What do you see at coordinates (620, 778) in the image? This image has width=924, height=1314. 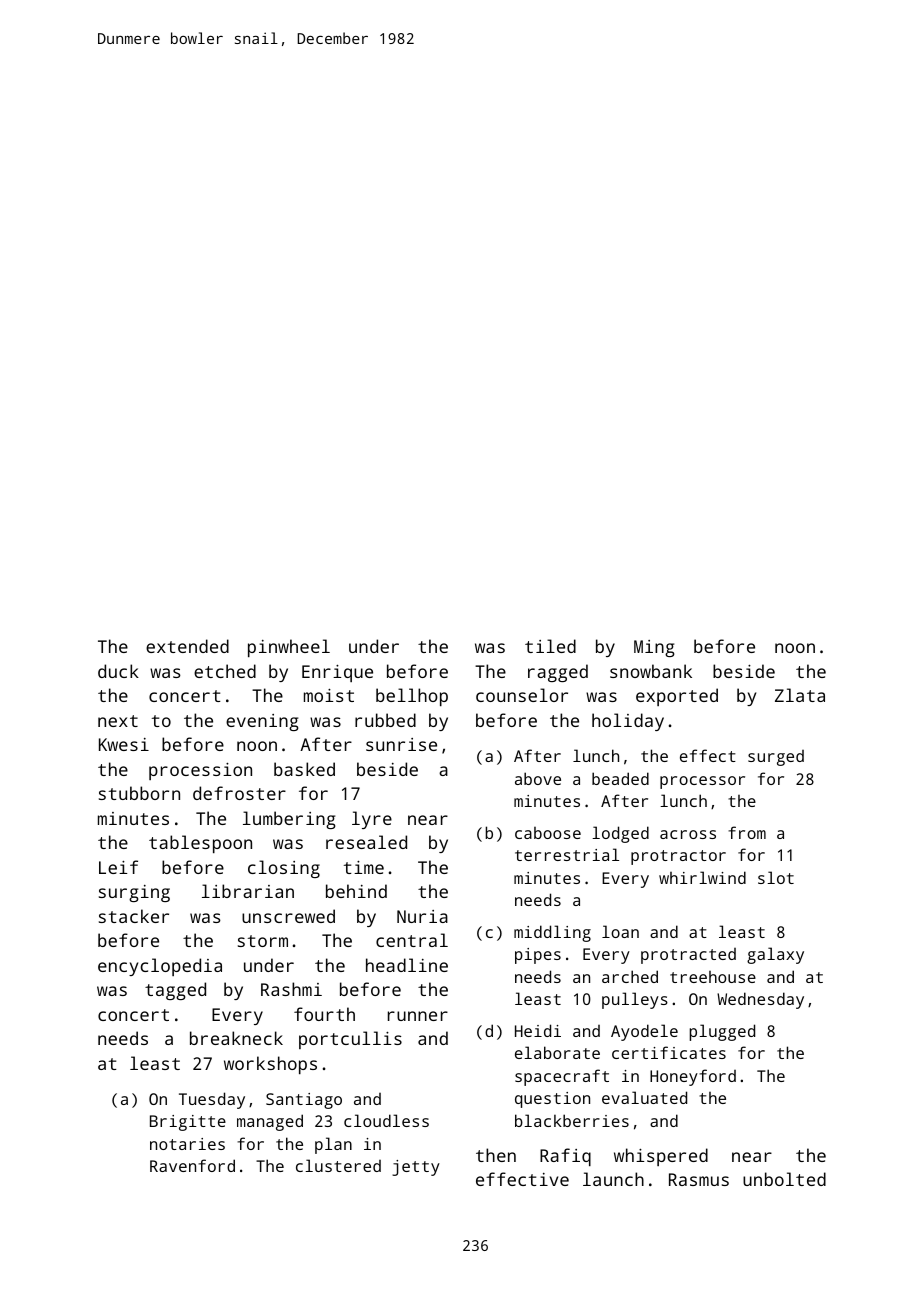 I see `beaded` at bounding box center [620, 778].
